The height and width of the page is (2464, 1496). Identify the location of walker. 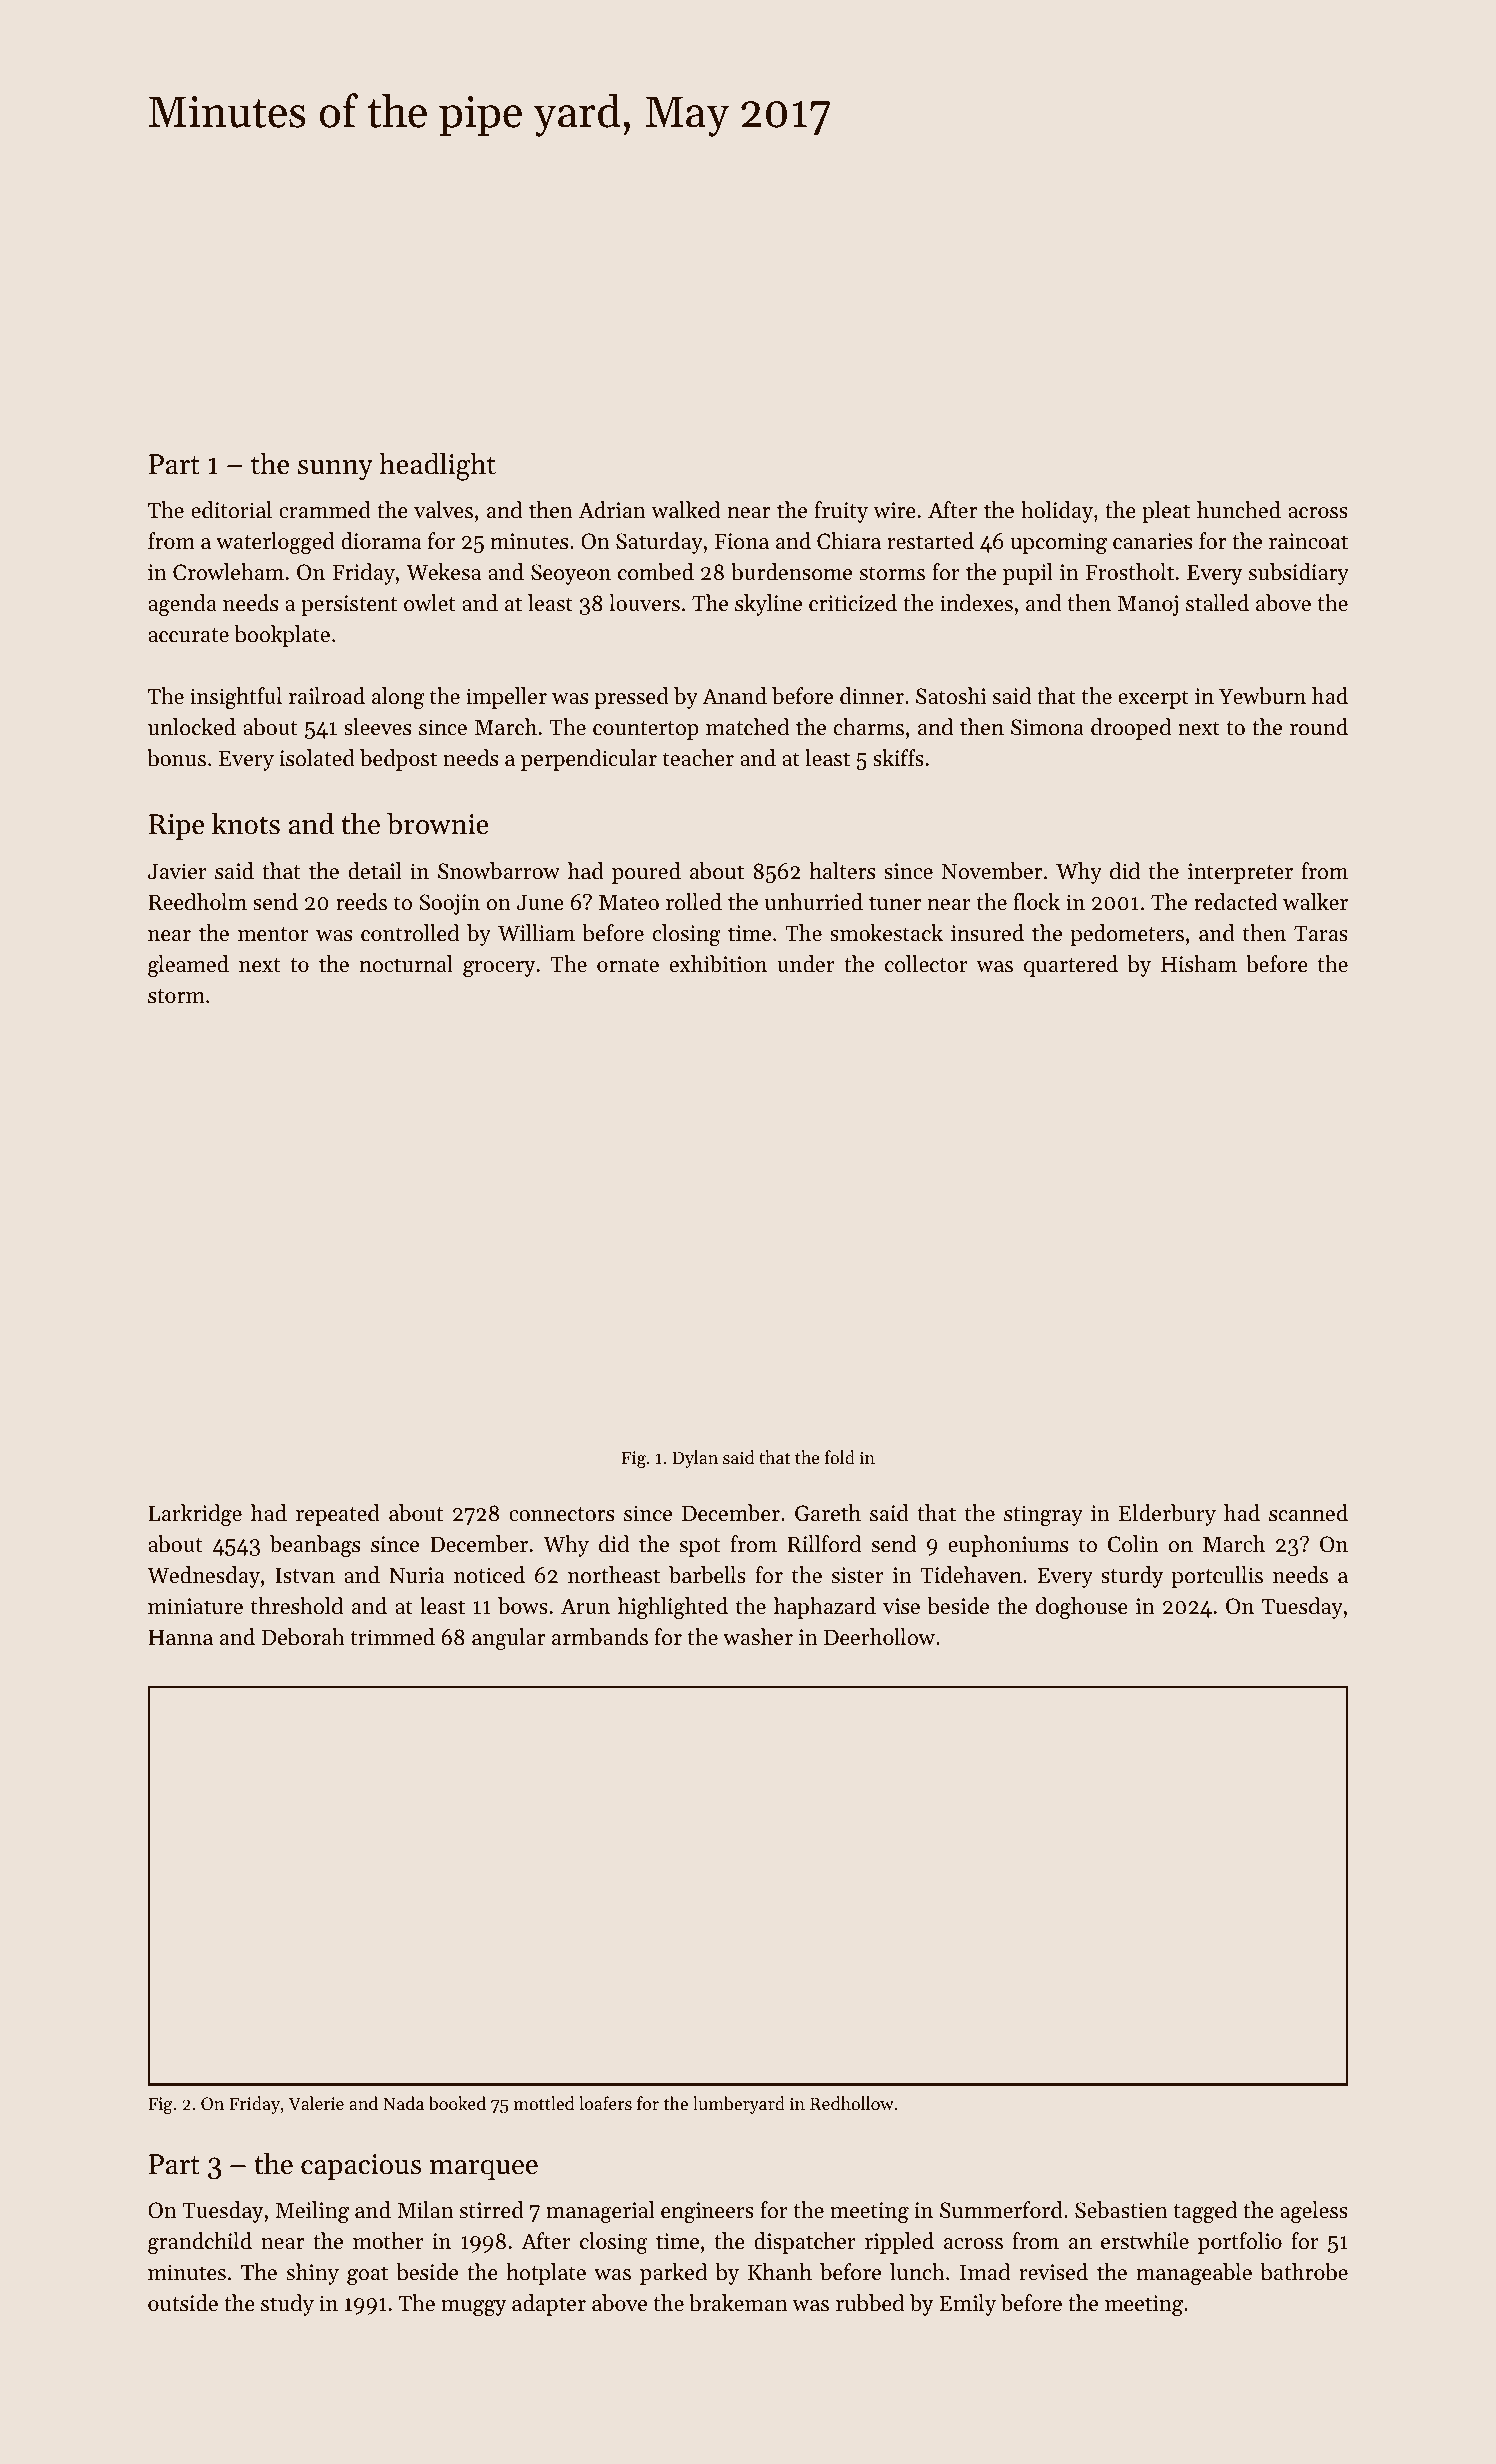
(1315, 902).
